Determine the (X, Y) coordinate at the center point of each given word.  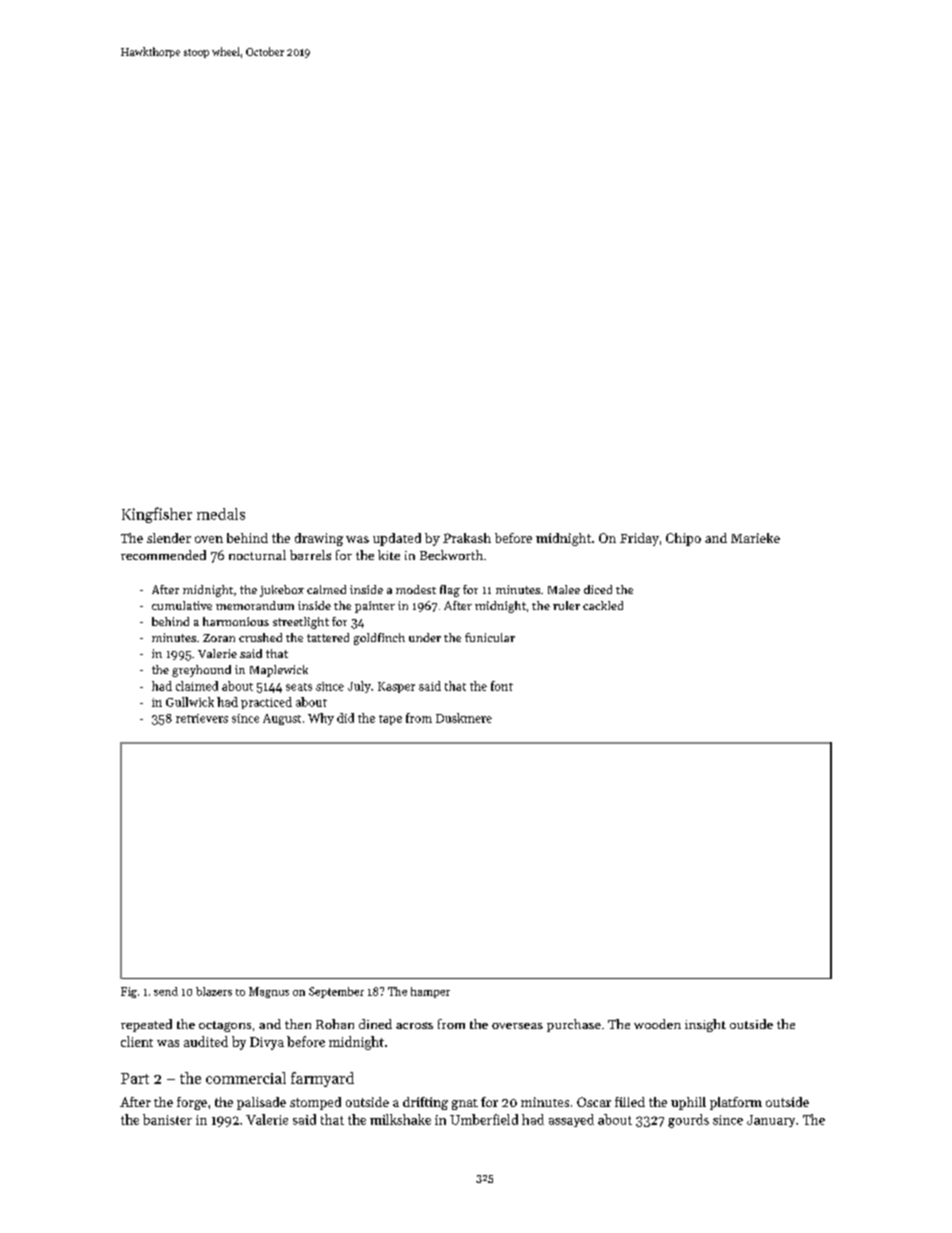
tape (390, 720)
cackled (603, 605)
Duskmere (464, 718)
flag (450, 591)
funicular (490, 637)
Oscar (594, 1102)
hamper (430, 992)
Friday (639, 539)
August (282, 719)
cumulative (182, 605)
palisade (261, 1103)
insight (705, 1025)
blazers (214, 991)
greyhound (201, 671)
